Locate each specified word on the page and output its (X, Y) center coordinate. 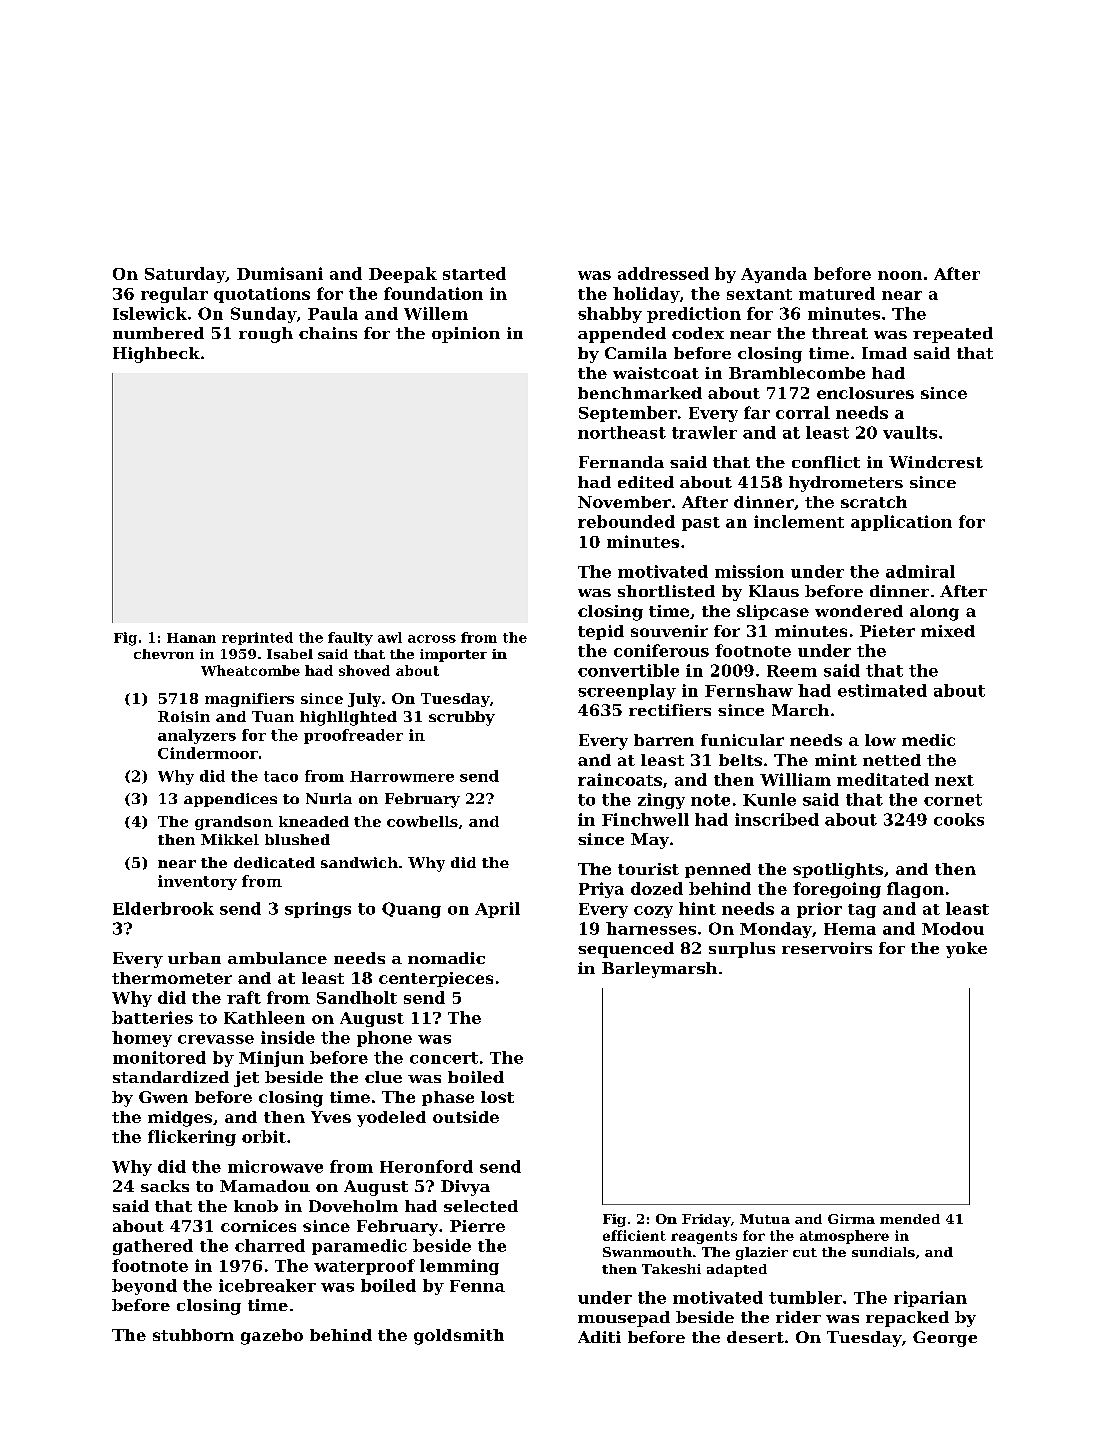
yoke (966, 950)
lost (497, 1097)
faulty (350, 639)
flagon (915, 890)
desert (755, 1337)
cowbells (422, 821)
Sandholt (357, 997)
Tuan (273, 716)
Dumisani (280, 273)
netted (892, 760)
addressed (663, 273)
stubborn (193, 1335)
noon (900, 275)
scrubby (462, 718)
